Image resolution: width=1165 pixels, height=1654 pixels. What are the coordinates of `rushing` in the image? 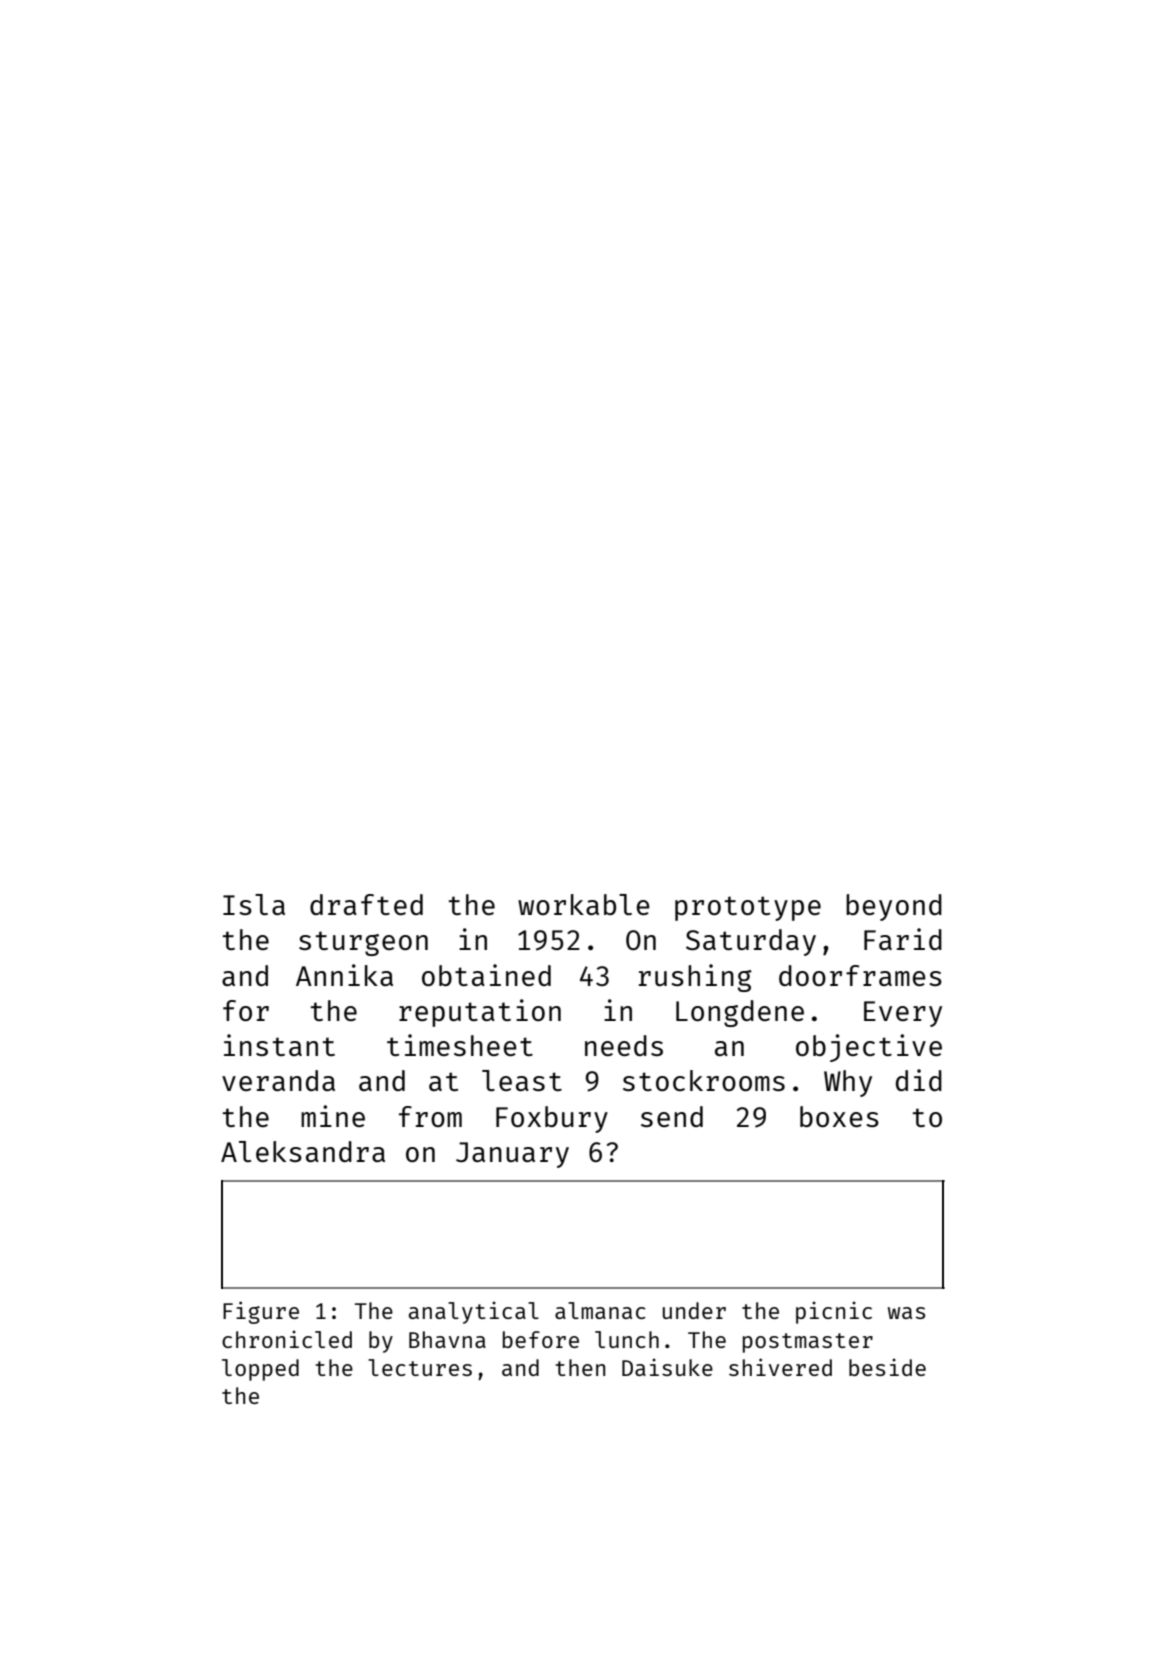 It's located at (695, 978).
